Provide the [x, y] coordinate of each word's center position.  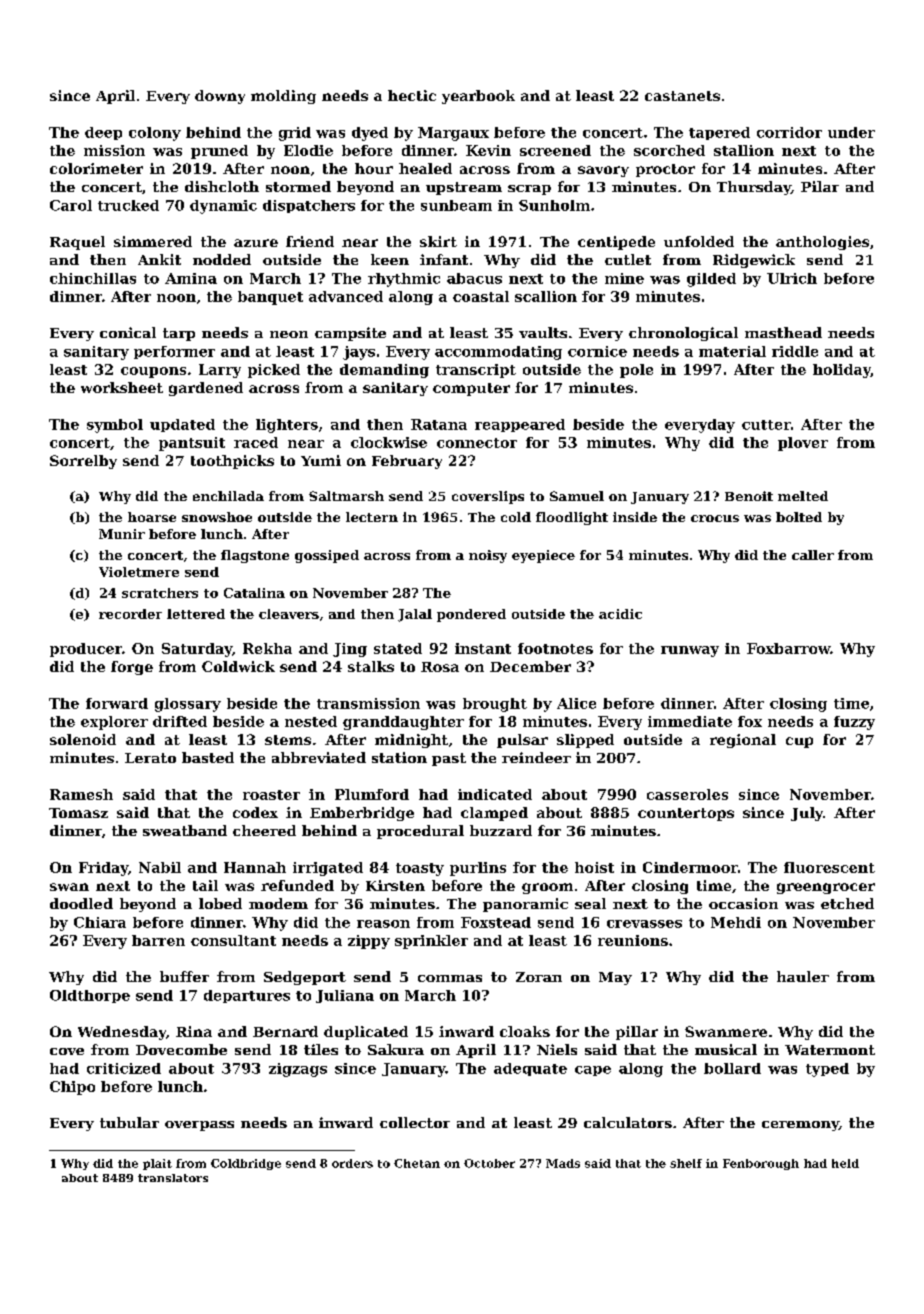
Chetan [417, 1163]
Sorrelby [83, 462]
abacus [474, 278]
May [615, 978]
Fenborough [761, 1164]
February [407, 462]
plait [157, 1164]
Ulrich [792, 278]
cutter [766, 425]
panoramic [525, 905]
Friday [103, 869]
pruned [219, 152]
